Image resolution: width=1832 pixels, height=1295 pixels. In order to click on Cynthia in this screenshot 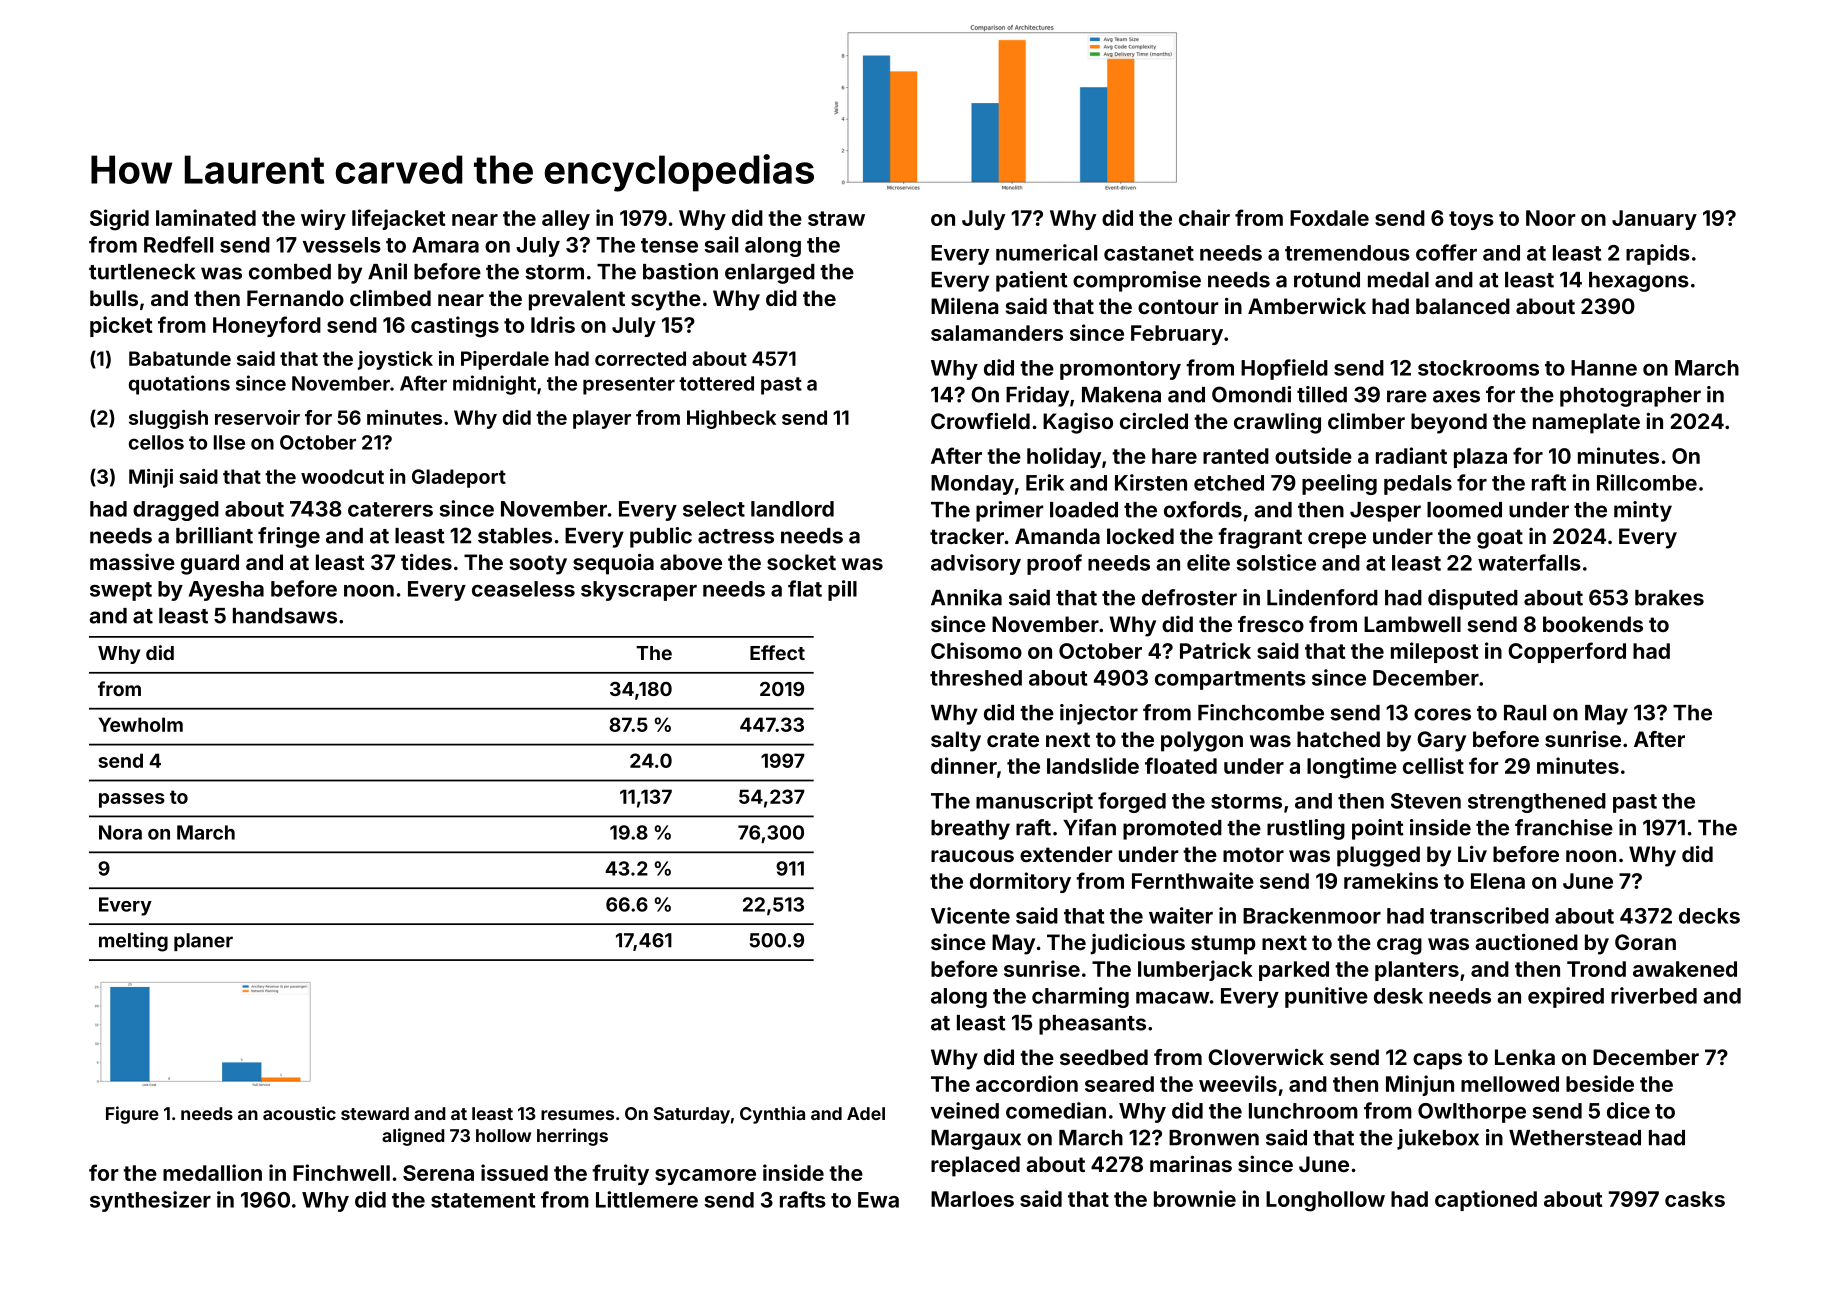, I will do `click(772, 1115)`.
